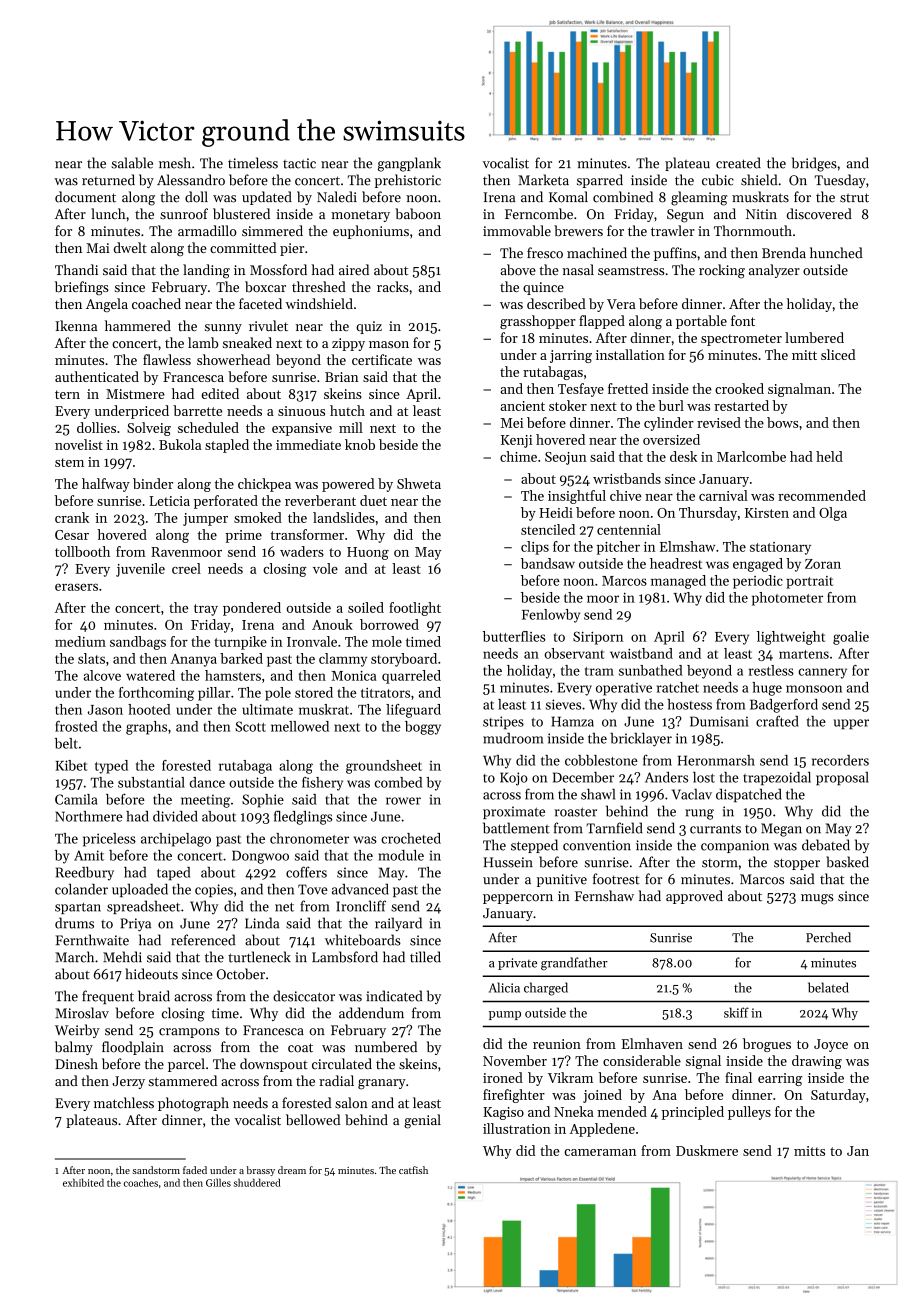 The height and width of the screenshot is (1314, 924). Describe the element at coordinates (241, 214) in the screenshot. I see `blustered` at that location.
